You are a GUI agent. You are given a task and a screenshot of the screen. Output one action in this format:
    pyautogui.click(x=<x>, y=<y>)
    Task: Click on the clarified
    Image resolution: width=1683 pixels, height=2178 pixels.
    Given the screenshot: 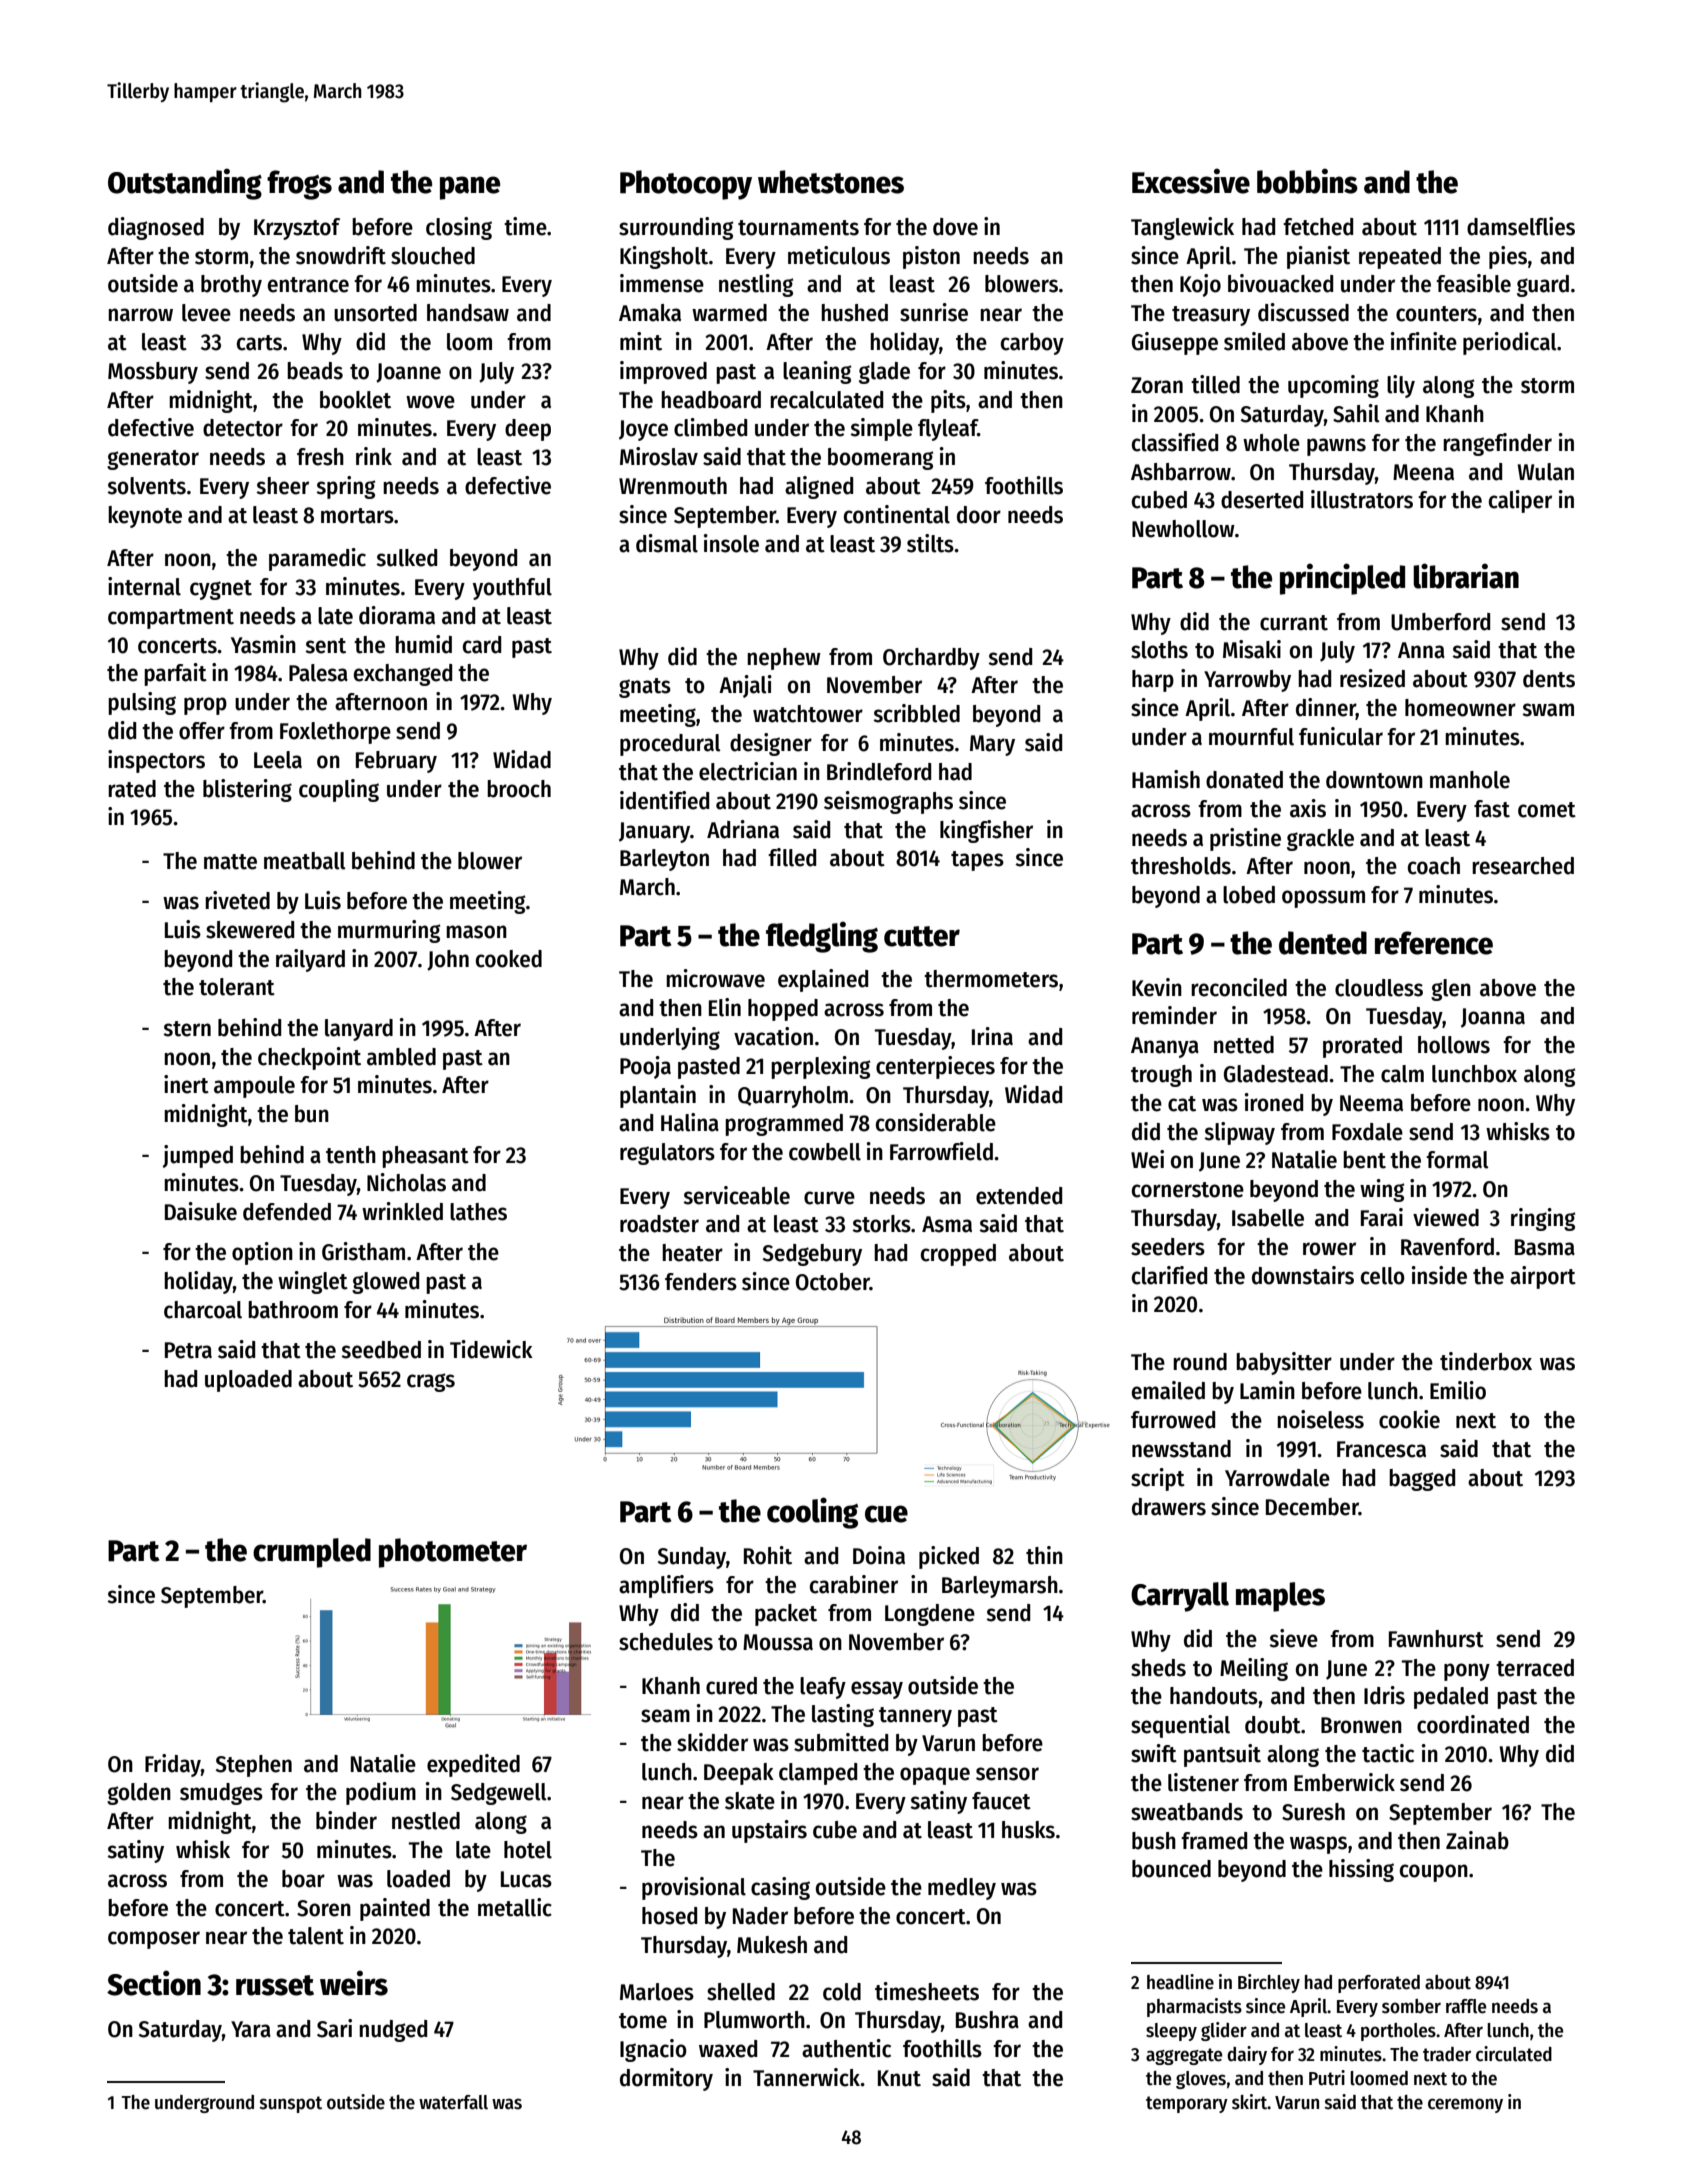 What is the action you would take?
    pyautogui.click(x=1169, y=1275)
